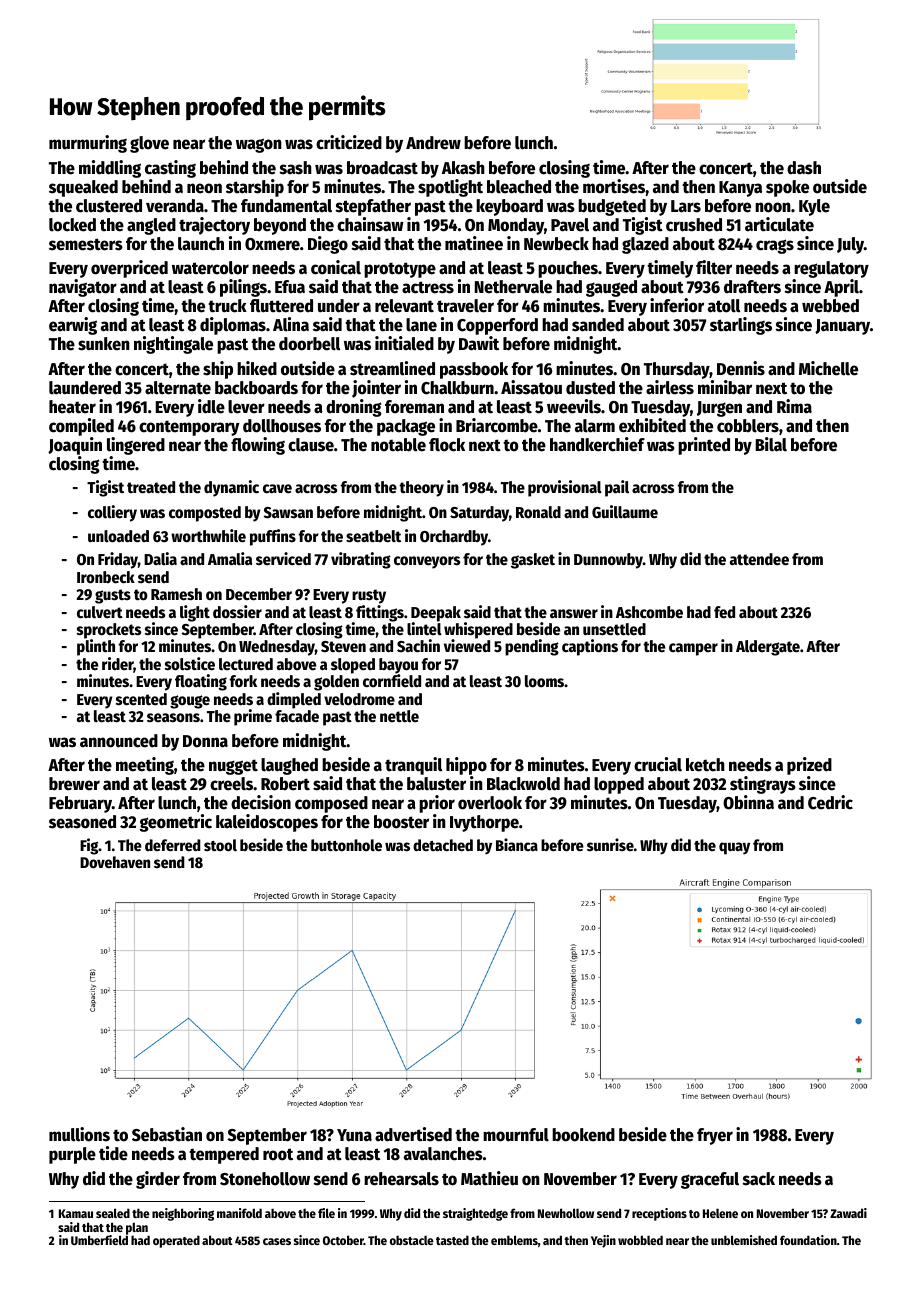  I want to click on buttonhole, so click(346, 845).
